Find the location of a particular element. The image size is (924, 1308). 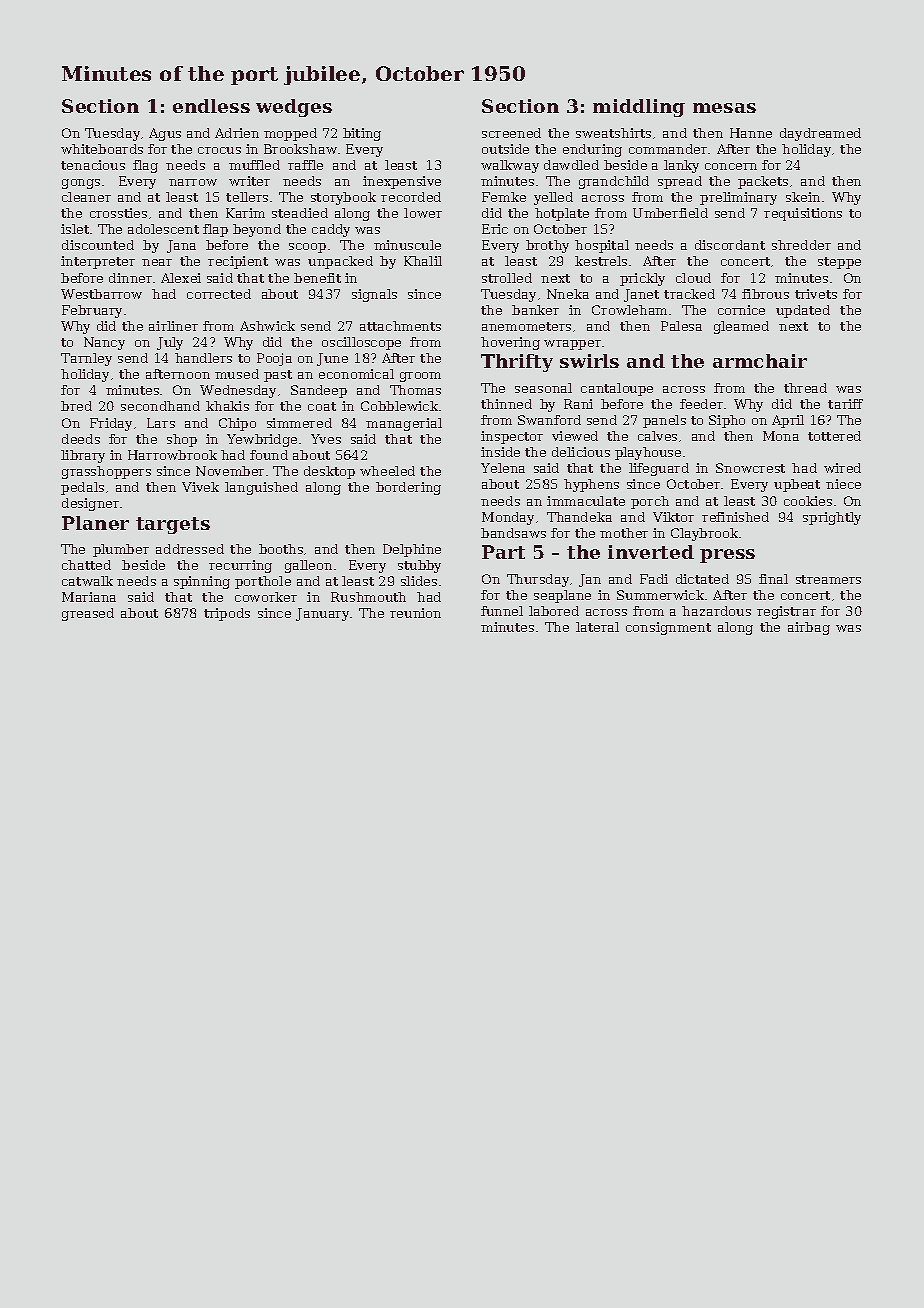

wedges is located at coordinates (294, 108).
